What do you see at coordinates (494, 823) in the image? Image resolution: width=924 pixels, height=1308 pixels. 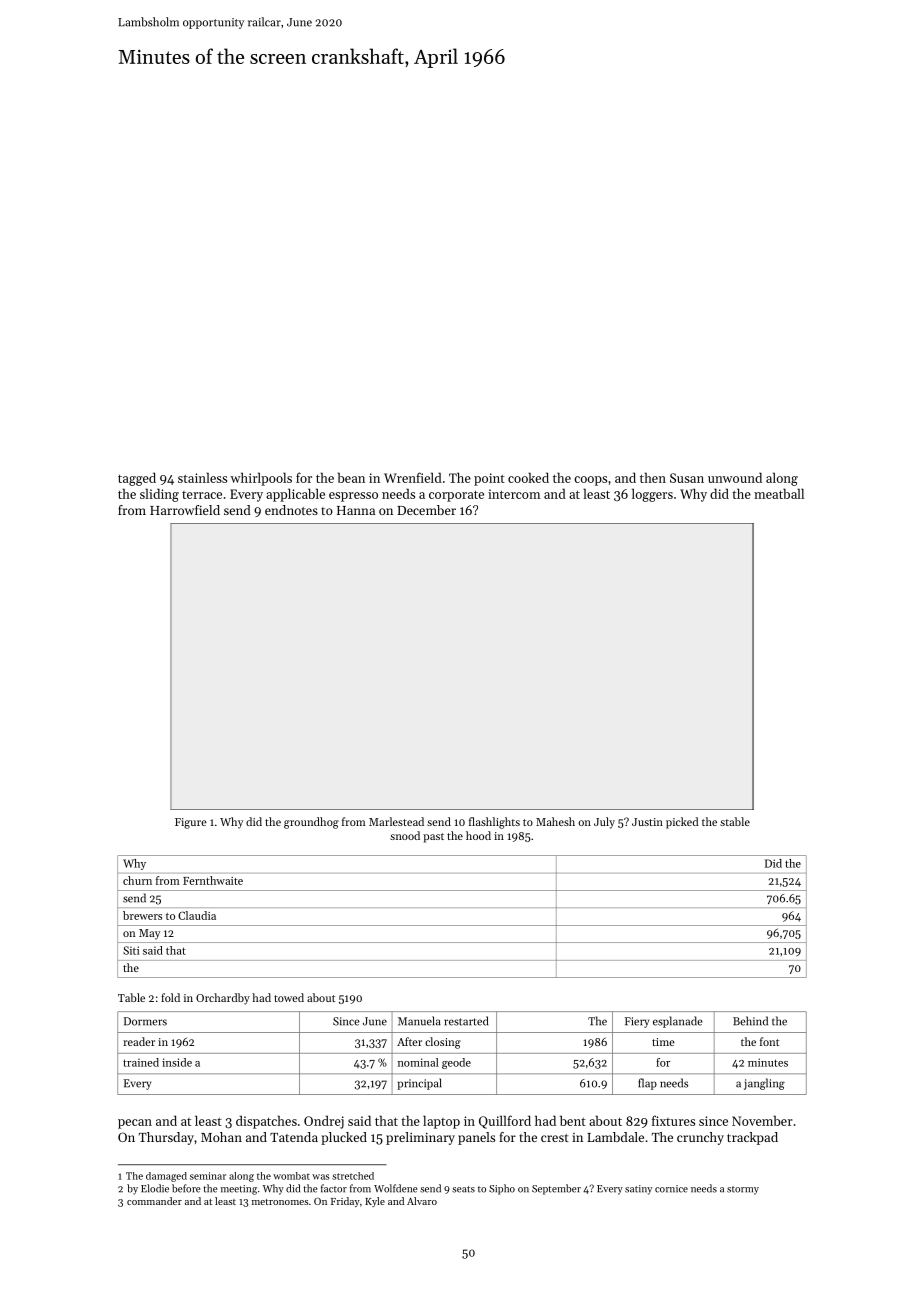 I see `flashlights` at bounding box center [494, 823].
